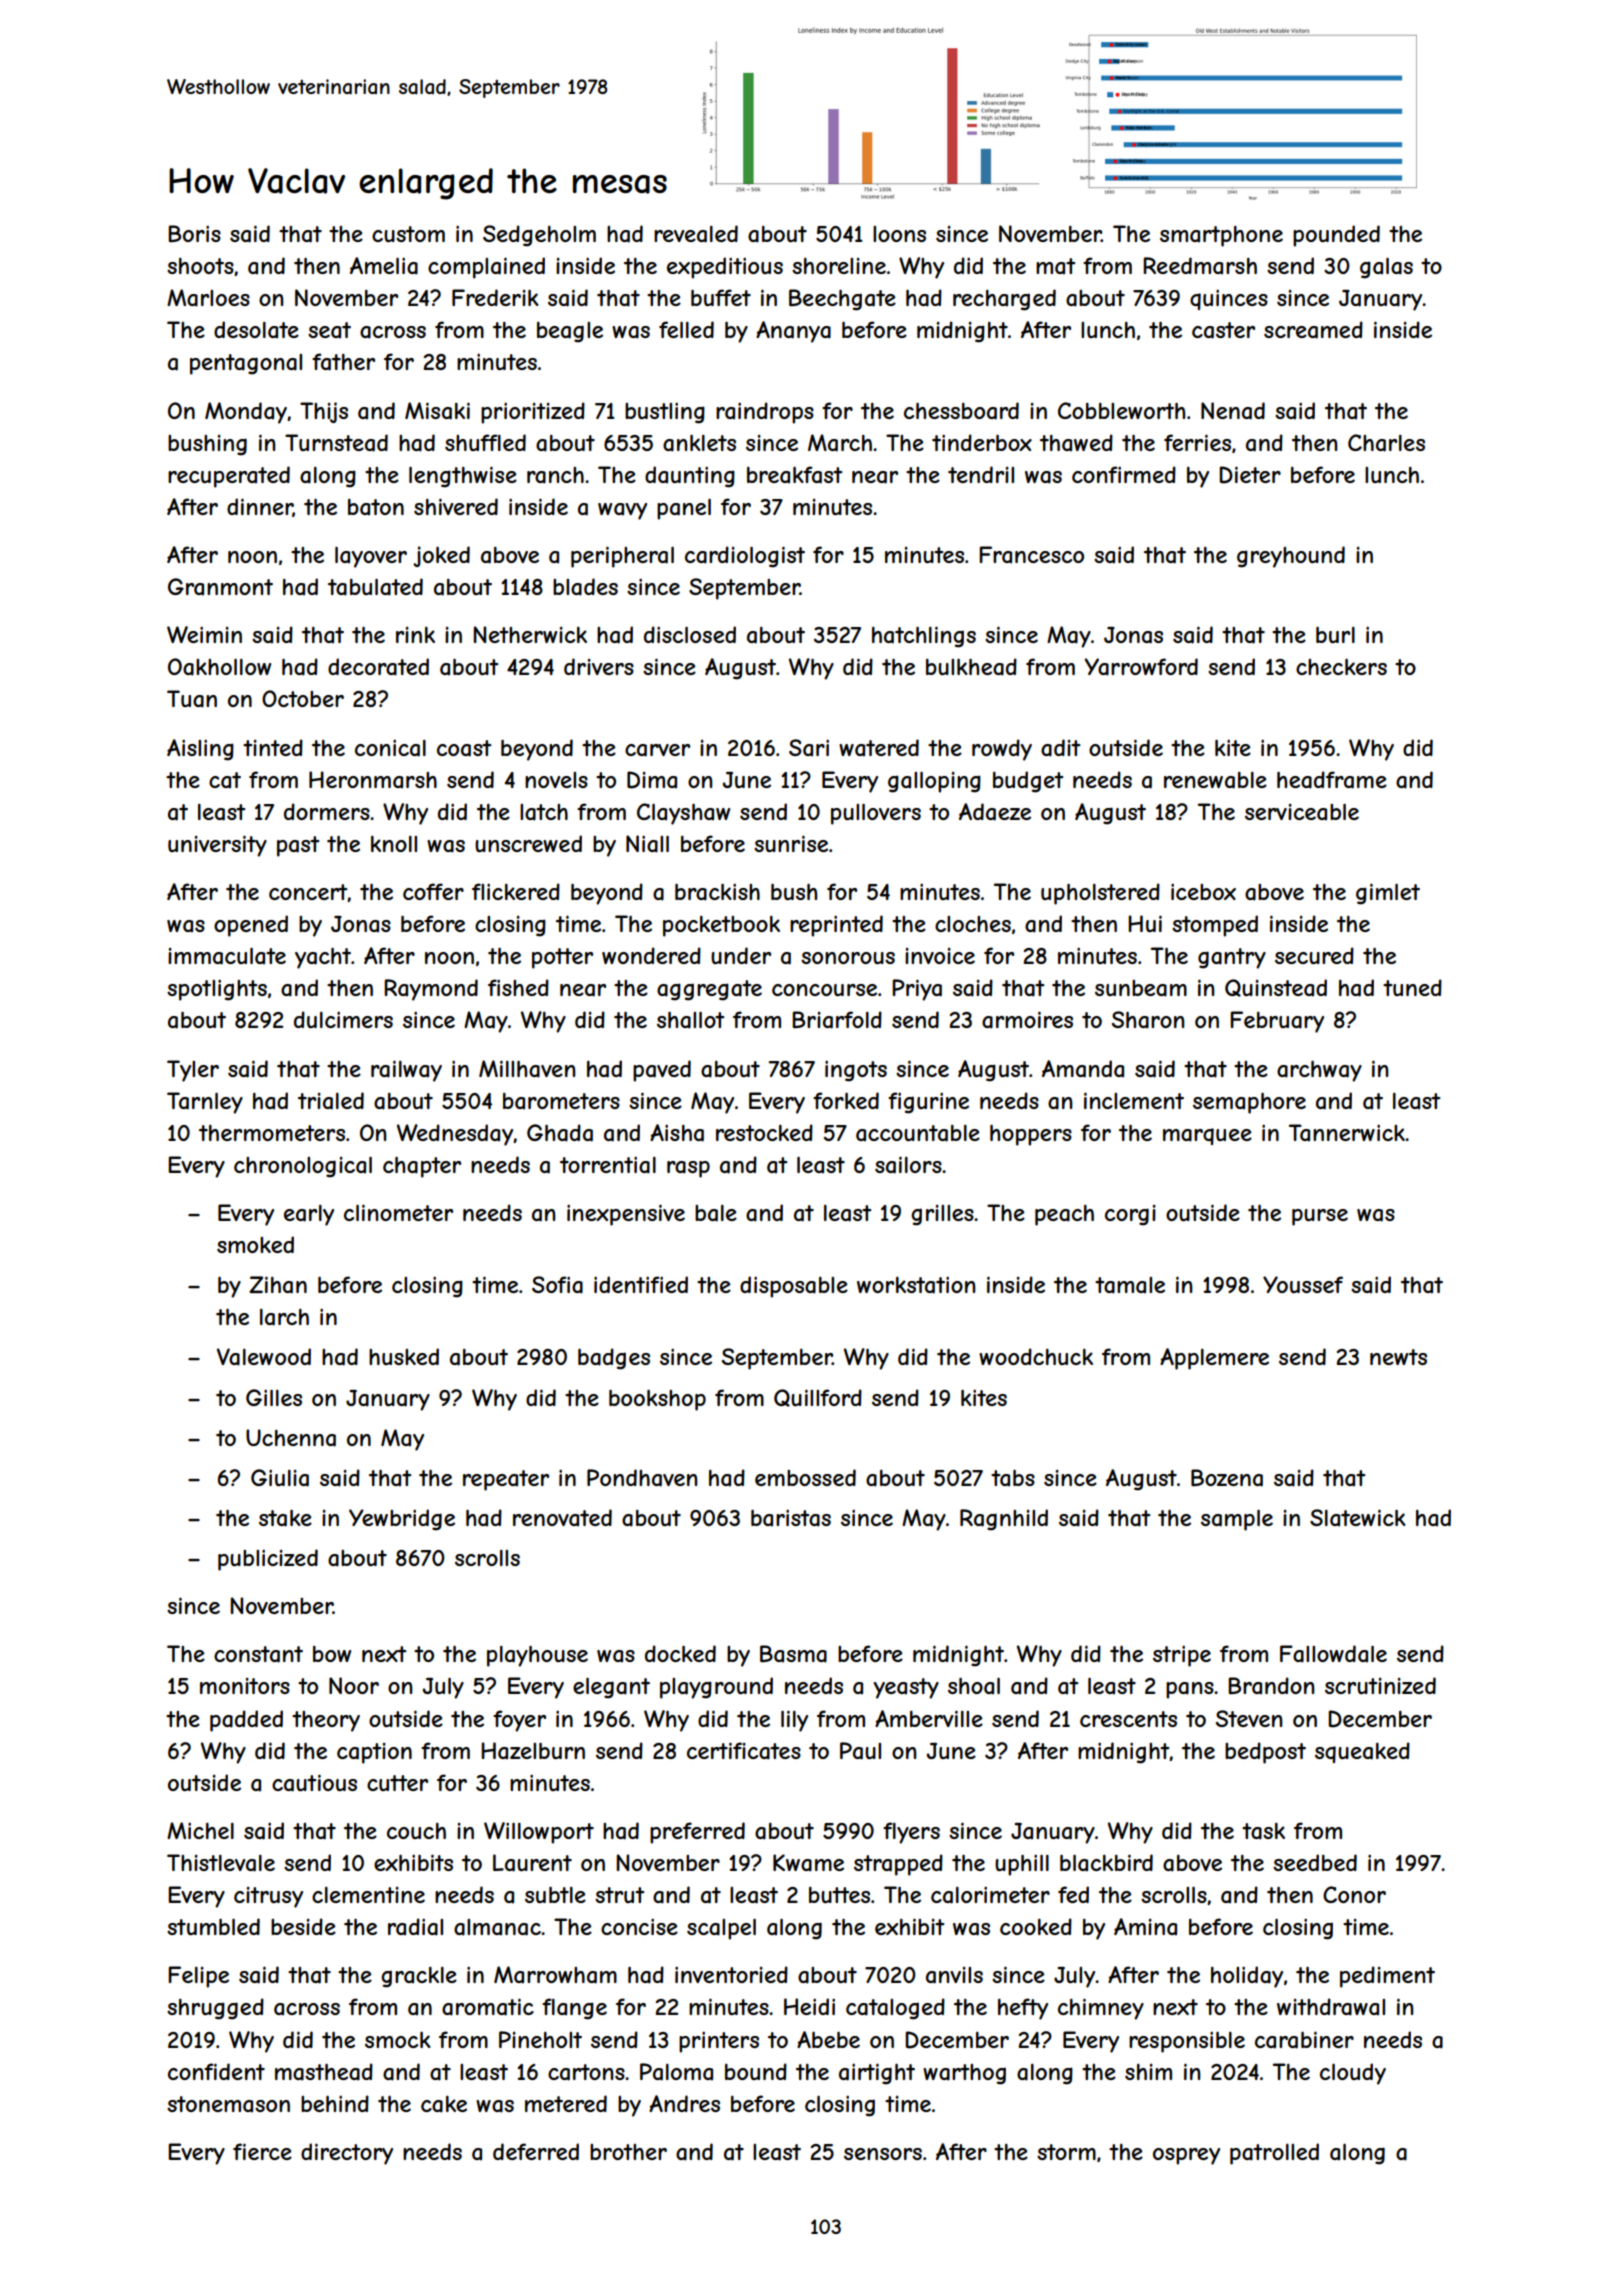  I want to click on smartphone, so click(1221, 236).
